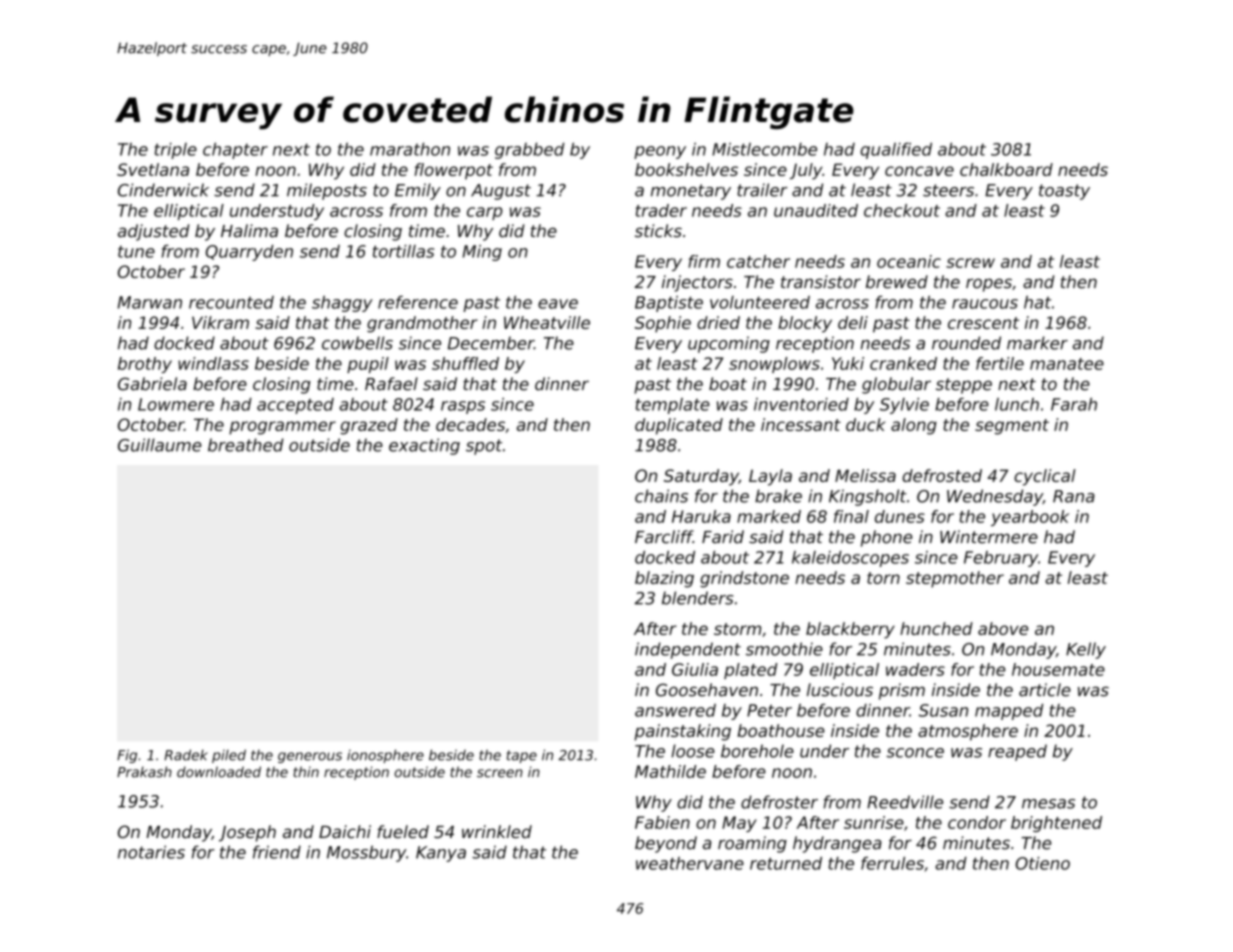  Describe the element at coordinates (229, 756) in the page. I see `piled` at that location.
